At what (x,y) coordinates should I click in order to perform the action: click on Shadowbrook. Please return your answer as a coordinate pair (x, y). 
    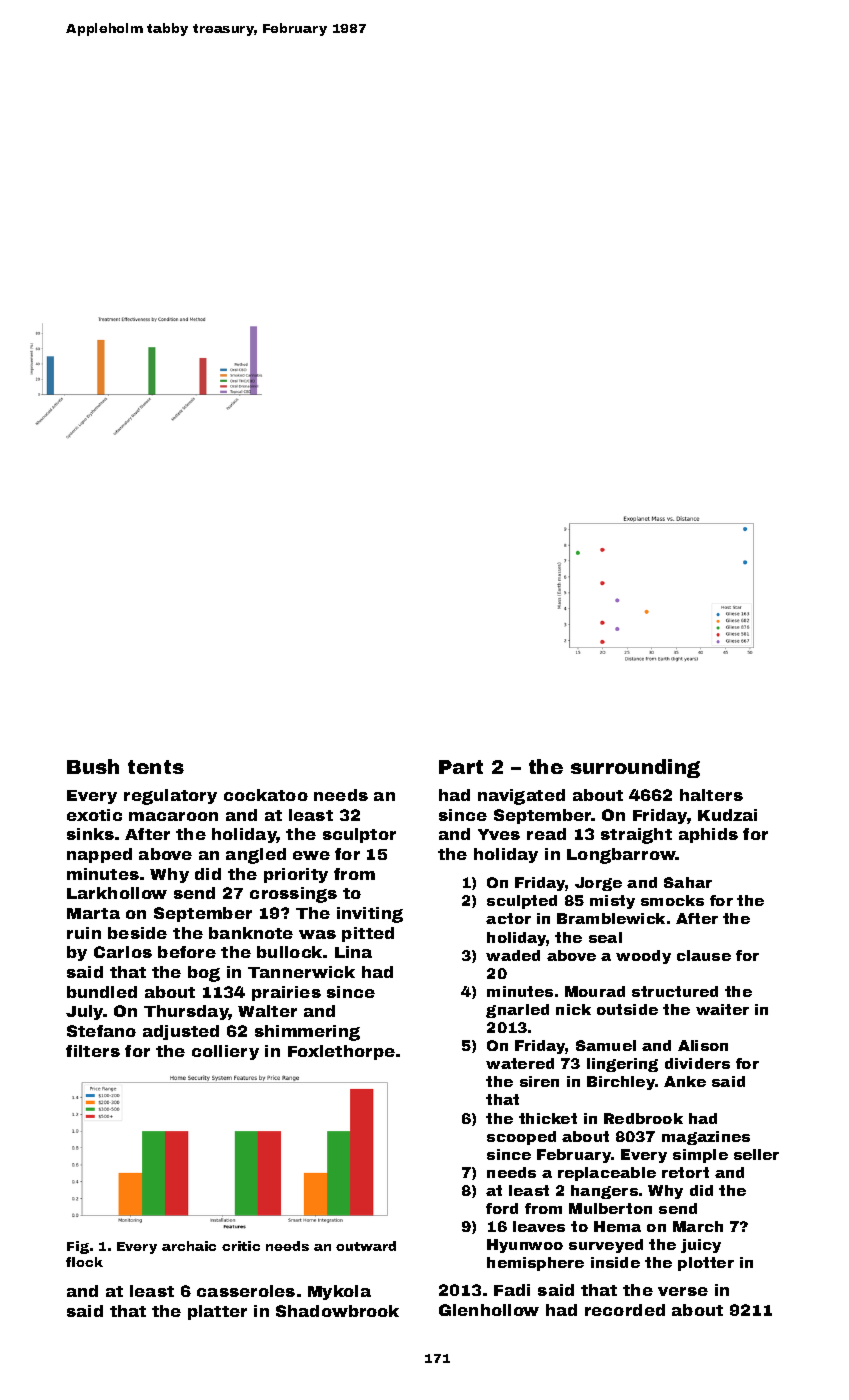
    Looking at the image, I should click on (337, 1311).
